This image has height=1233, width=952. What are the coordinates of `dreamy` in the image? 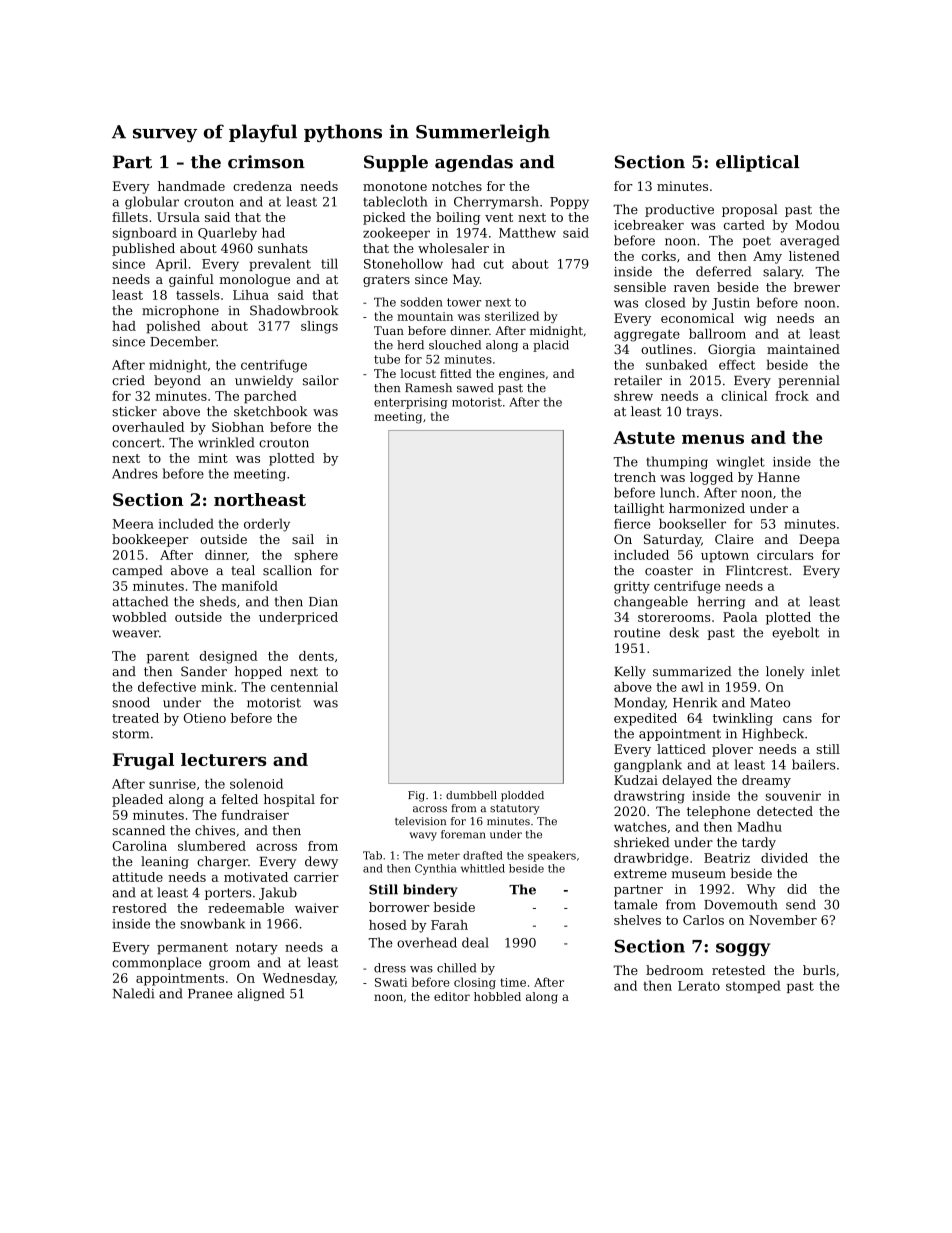 It's located at (766, 781).
